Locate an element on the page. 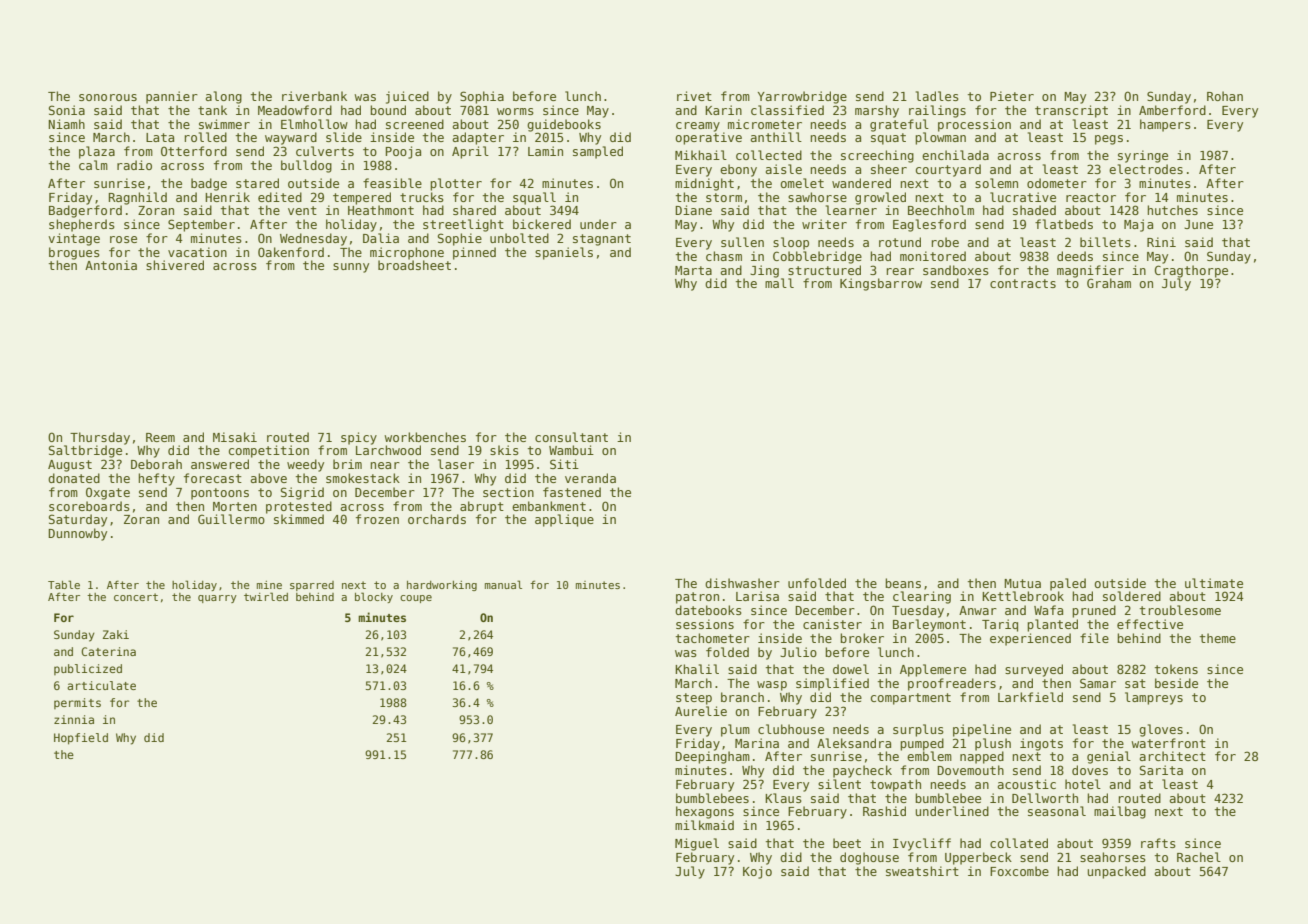 This image has width=1308, height=924. pannier is located at coordinates (172, 97).
